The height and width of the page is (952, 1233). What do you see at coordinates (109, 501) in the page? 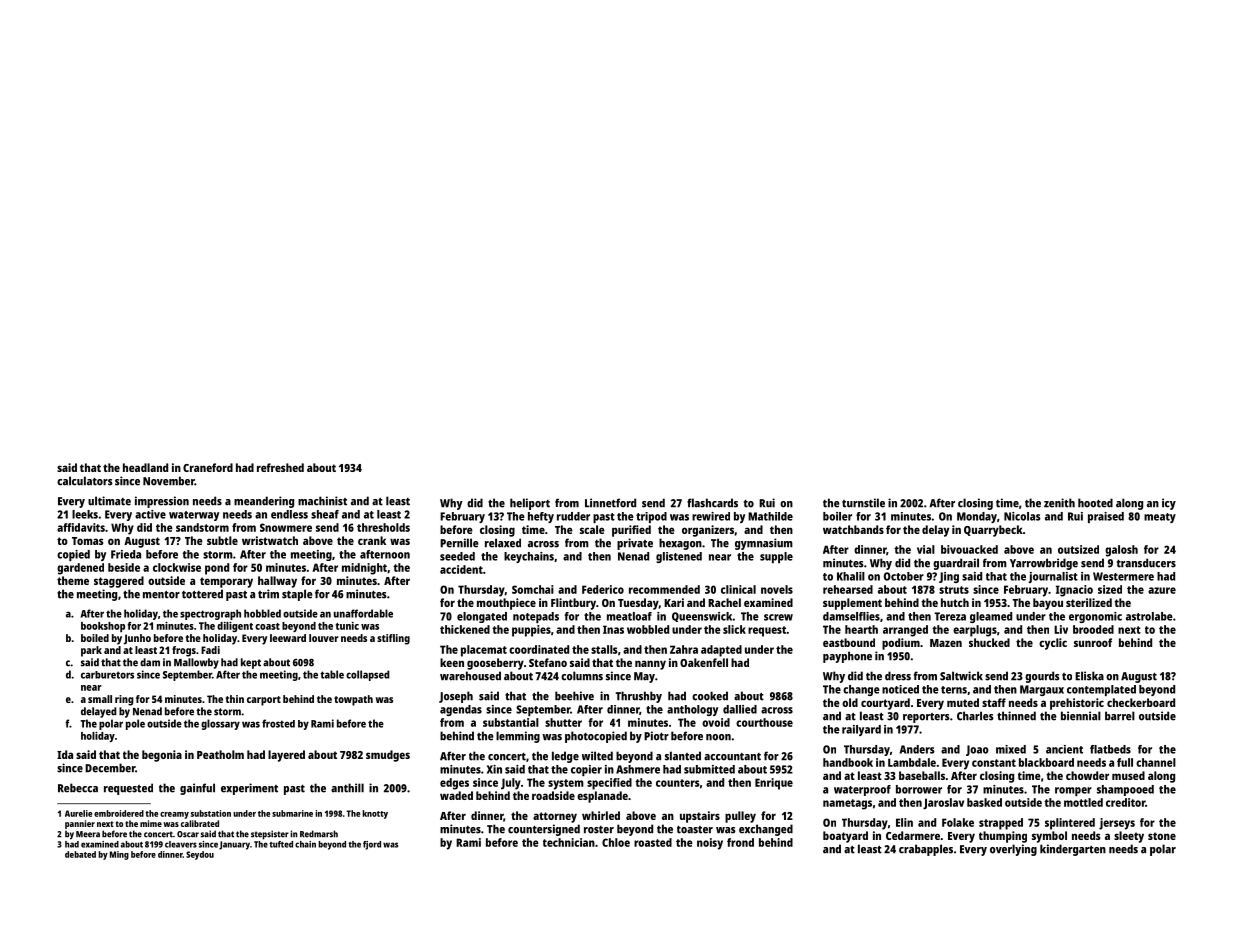
I see `ultimate` at bounding box center [109, 501].
